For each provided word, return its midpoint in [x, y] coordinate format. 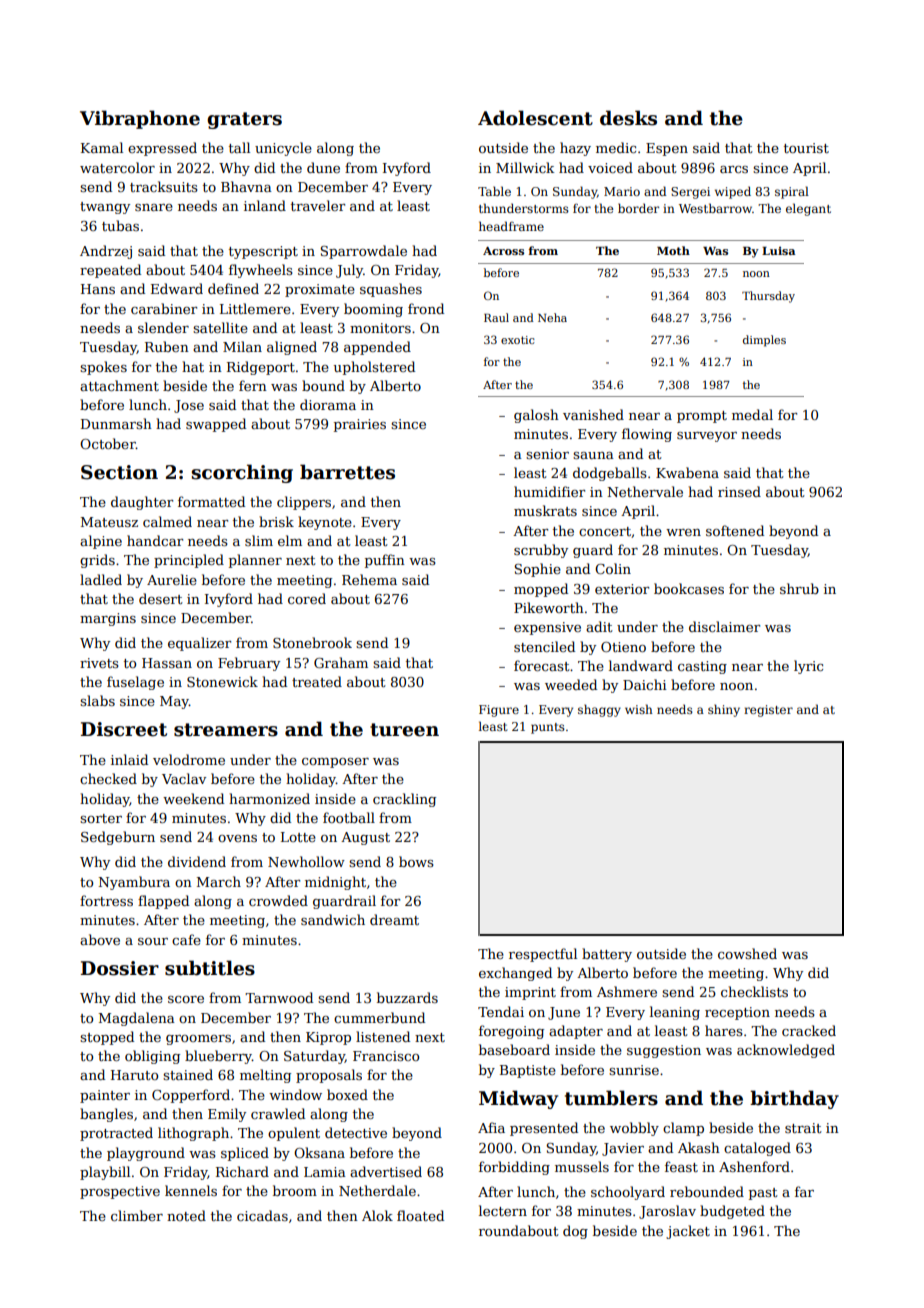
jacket [688, 1232]
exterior [622, 589]
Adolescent [535, 118]
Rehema [369, 579]
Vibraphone [140, 119]
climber [137, 1215]
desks [628, 118]
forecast [541, 665]
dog [575, 1232]
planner [255, 561]
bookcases [689, 588]
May [174, 702]
